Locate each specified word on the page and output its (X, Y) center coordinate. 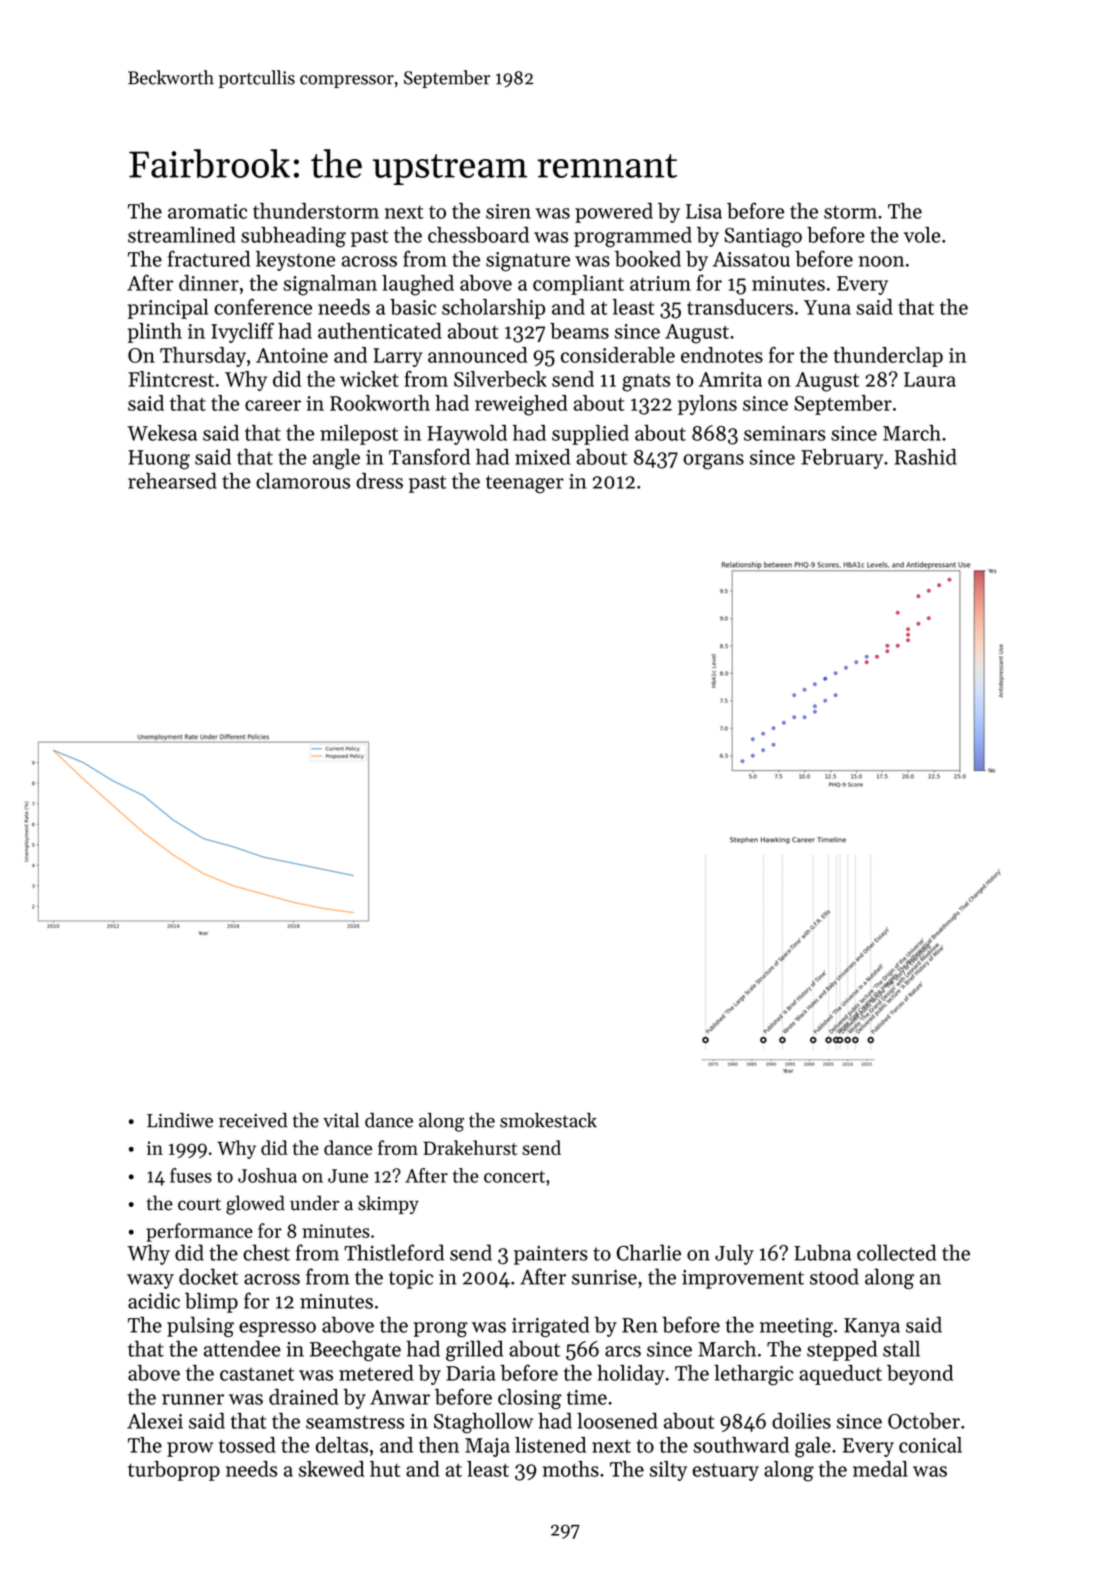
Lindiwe (180, 1120)
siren (508, 211)
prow (190, 1449)
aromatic (207, 211)
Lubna (822, 1252)
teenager (525, 484)
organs (713, 462)
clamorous (303, 481)
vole (922, 235)
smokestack (548, 1120)
